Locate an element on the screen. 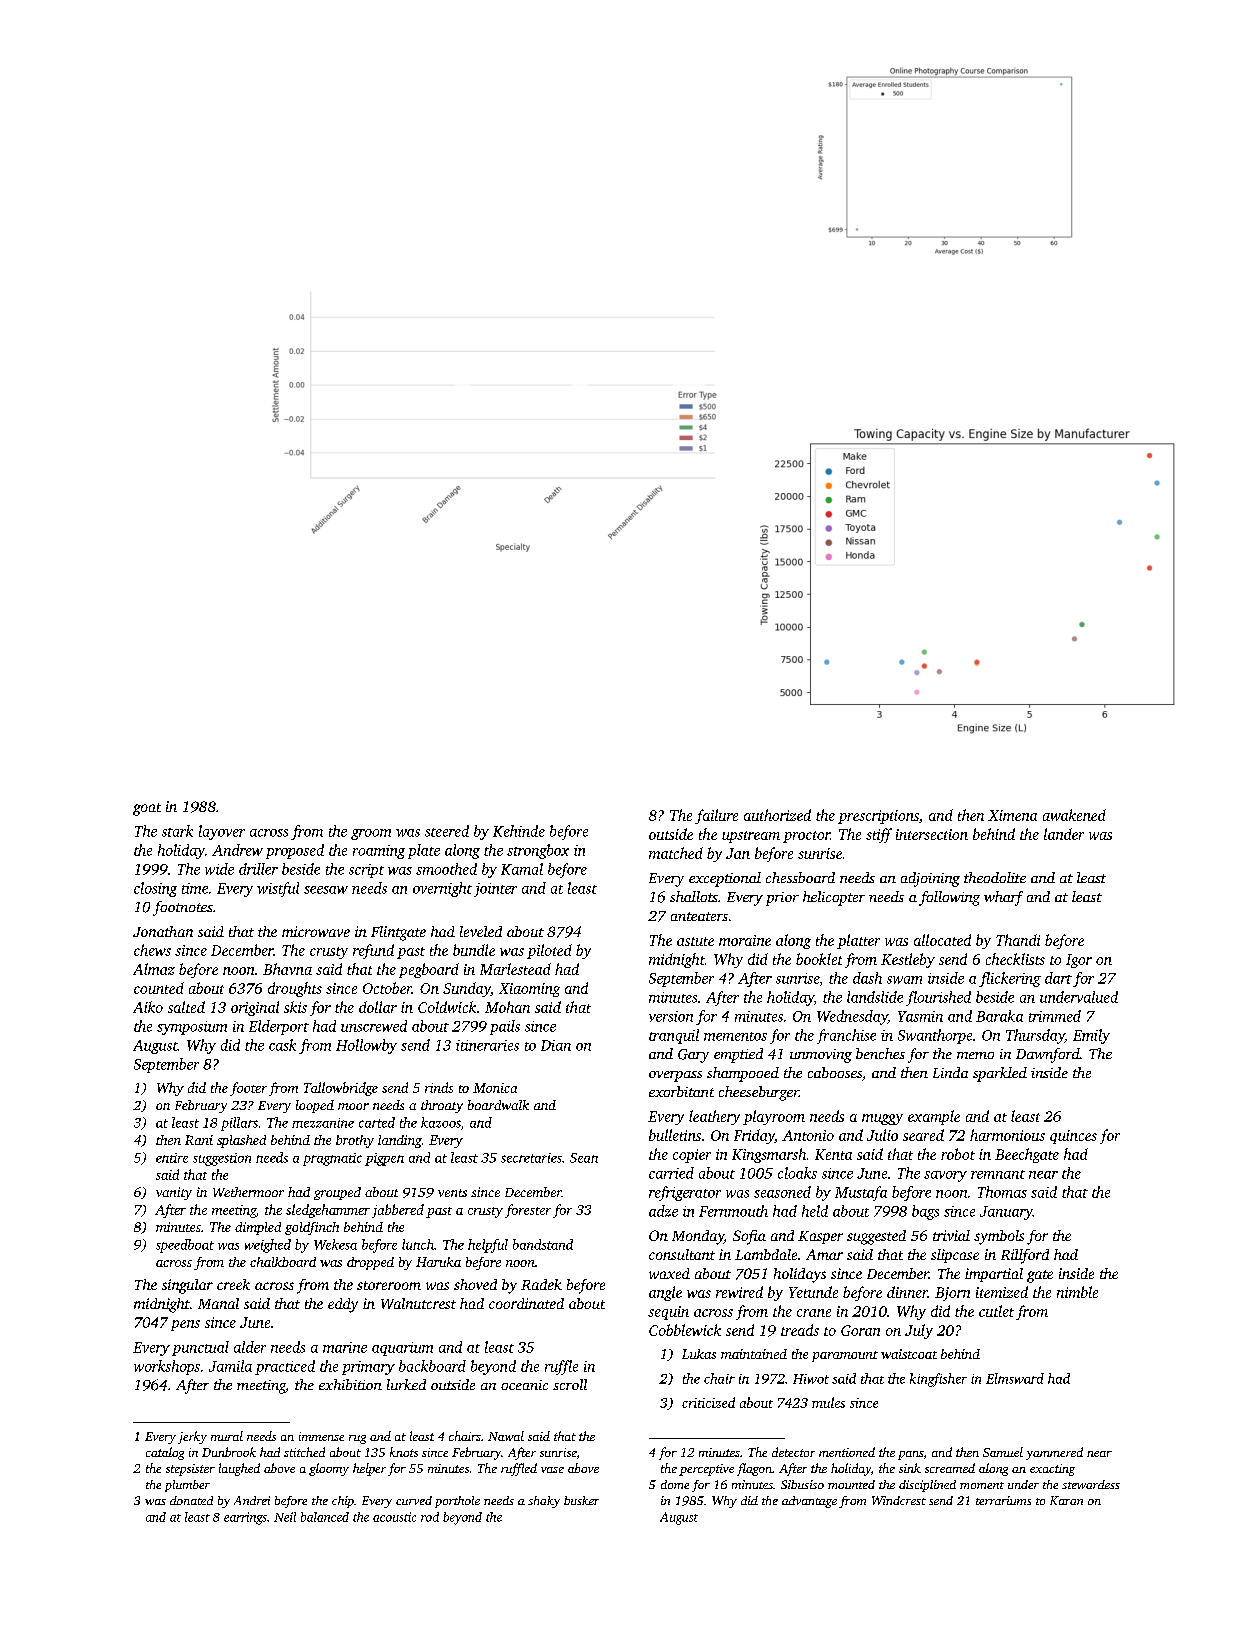  criticized is located at coordinates (708, 1402).
